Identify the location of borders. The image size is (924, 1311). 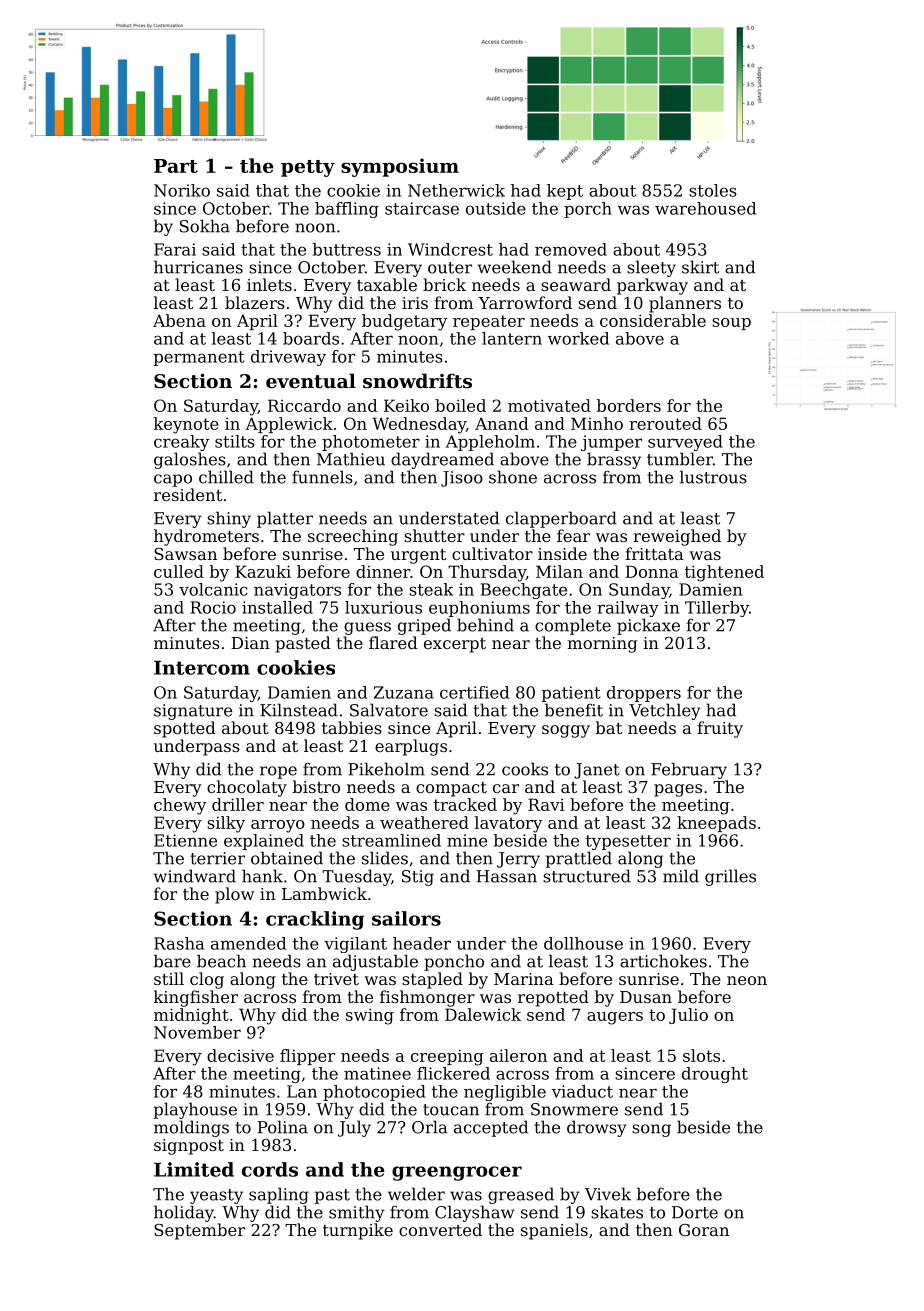
(629, 405).
